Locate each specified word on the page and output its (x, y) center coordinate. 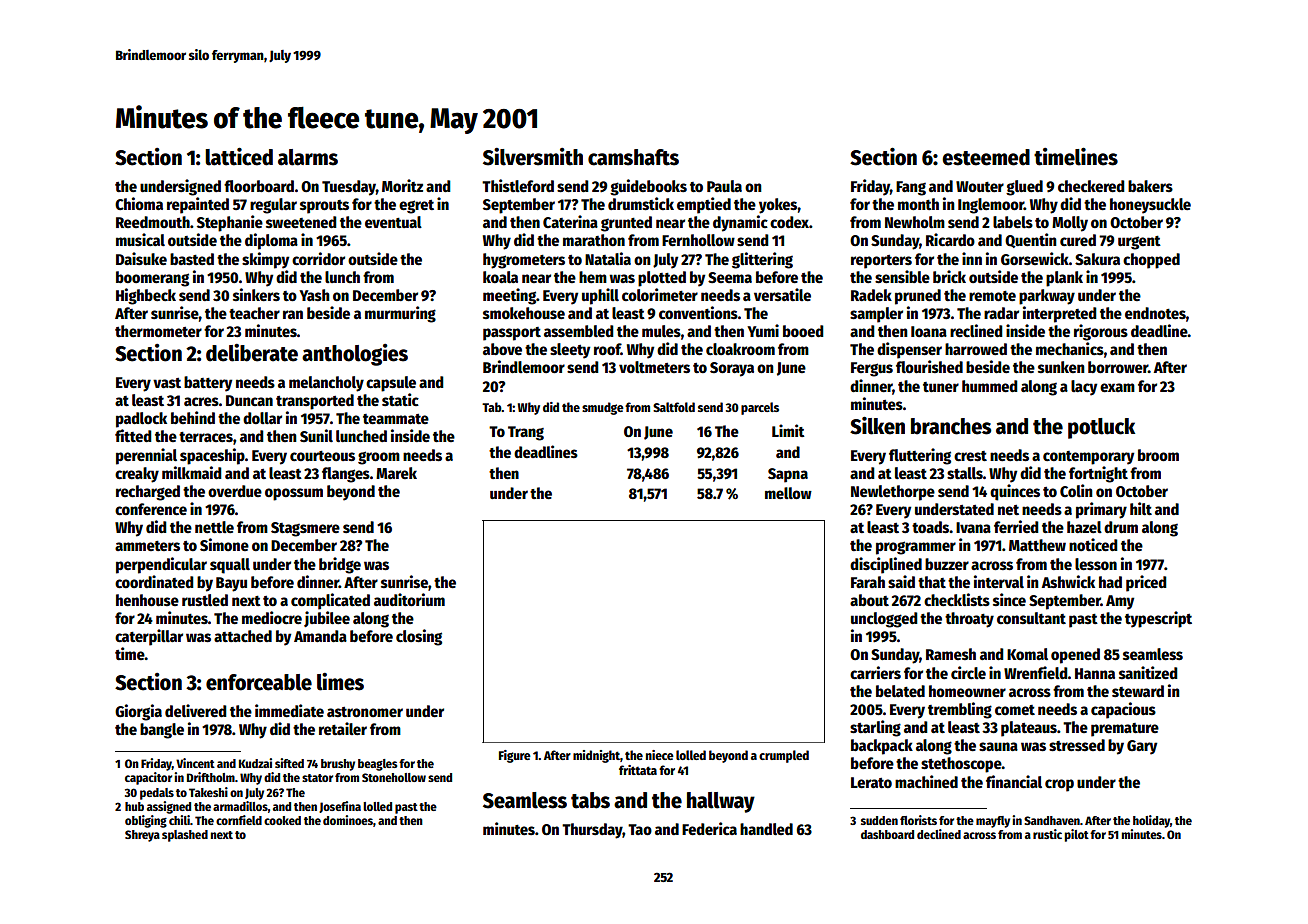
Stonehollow (394, 777)
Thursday (592, 831)
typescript (1158, 619)
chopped (1151, 261)
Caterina (570, 222)
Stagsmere (305, 529)
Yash (314, 295)
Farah (868, 582)
